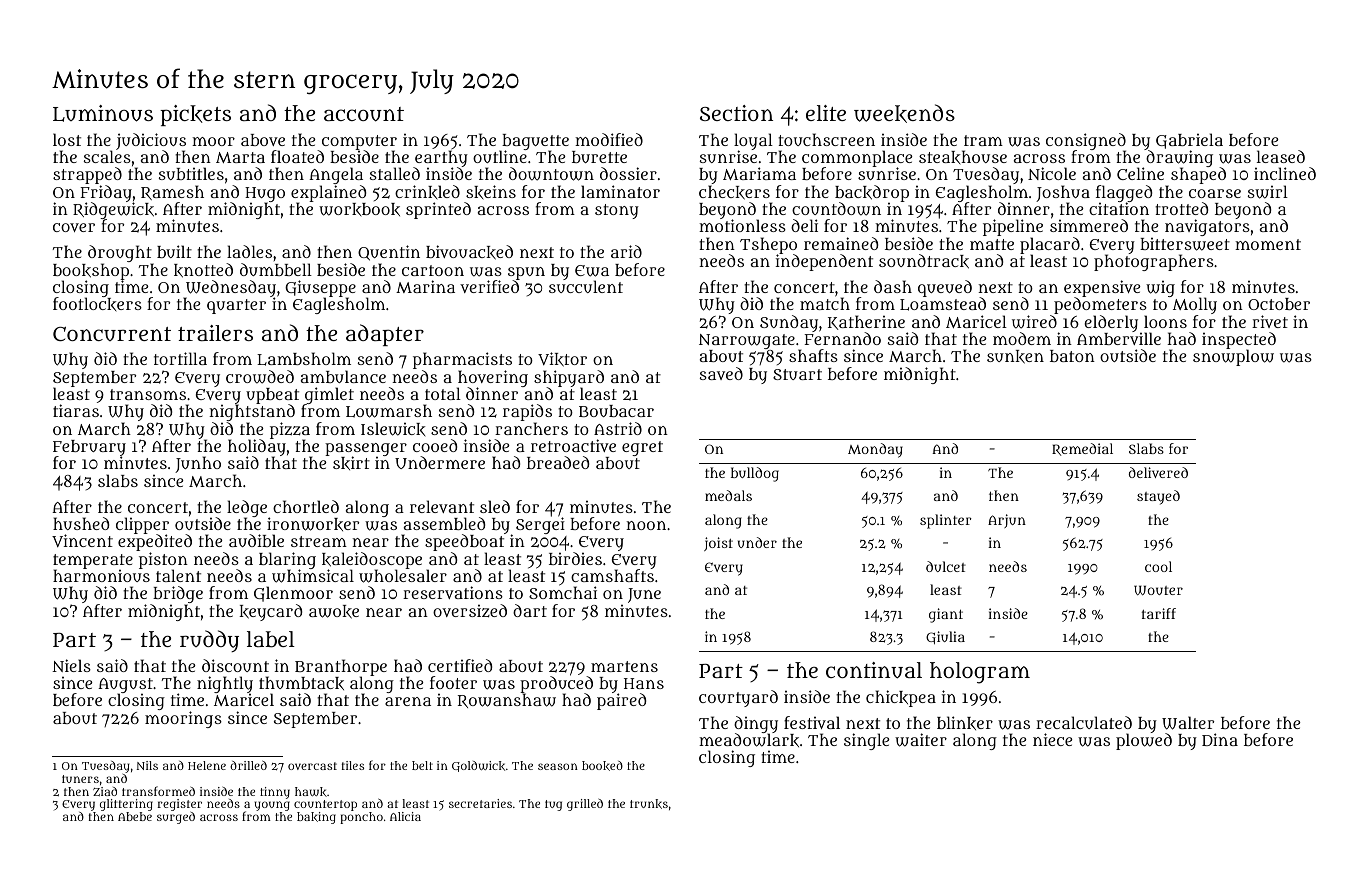  Describe the element at coordinates (1220, 739) in the screenshot. I see `Dina` at that location.
